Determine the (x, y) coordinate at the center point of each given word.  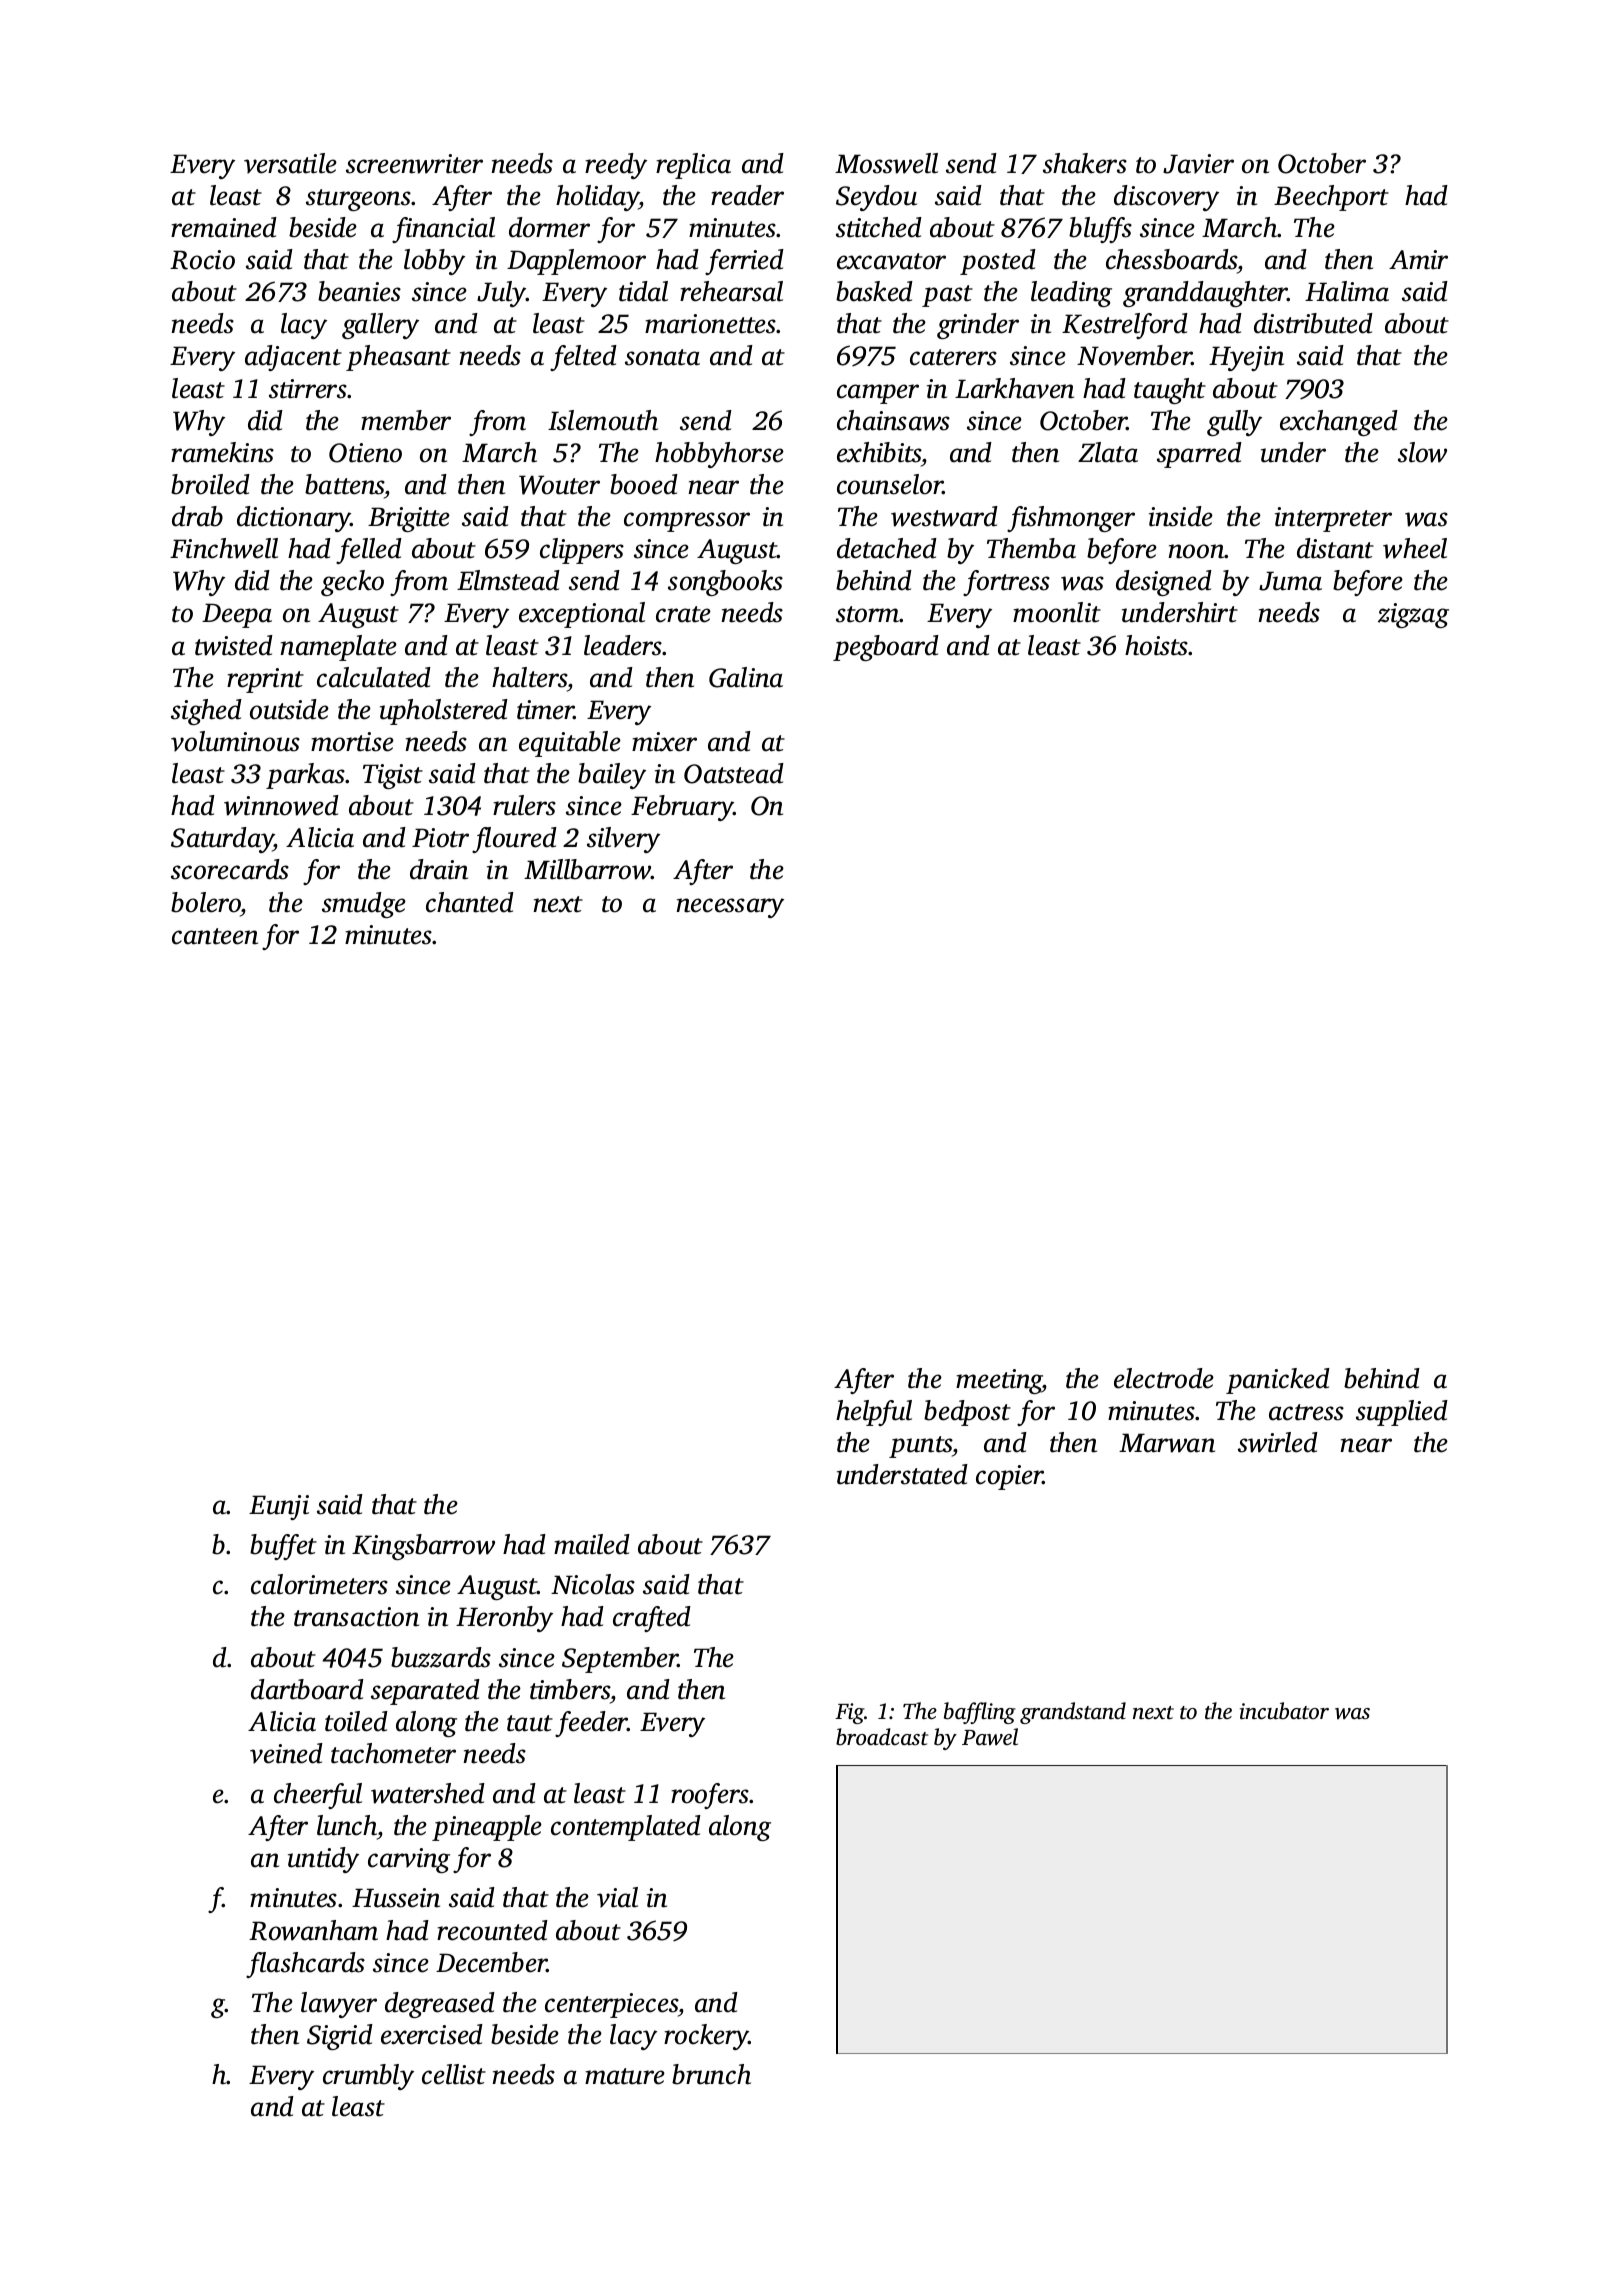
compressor (687, 522)
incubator (1284, 1711)
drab (197, 516)
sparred (1199, 455)
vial (617, 1897)
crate (683, 614)
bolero (206, 902)
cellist (454, 2074)
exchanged (1339, 423)
